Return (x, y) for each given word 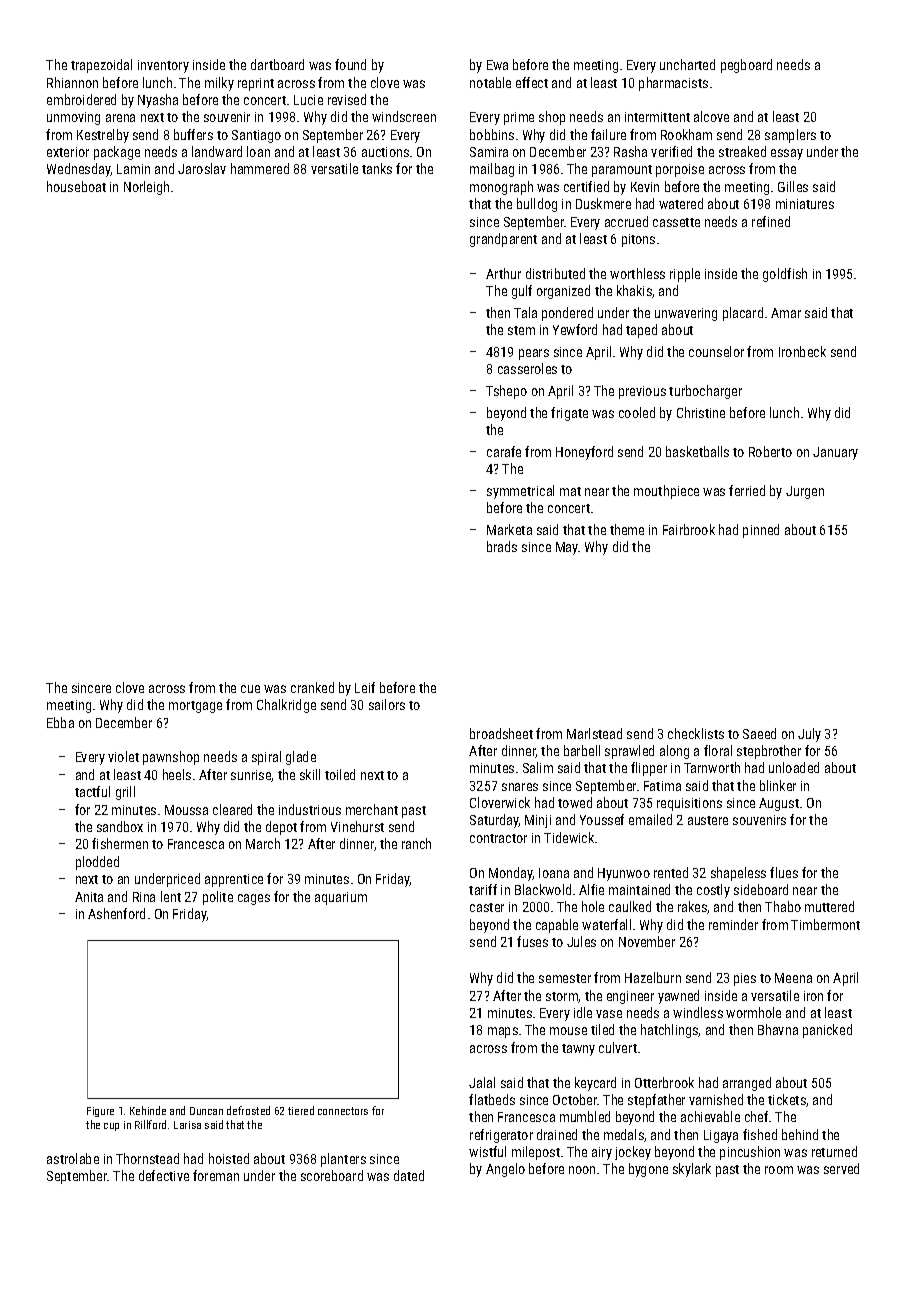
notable (490, 82)
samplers (790, 136)
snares (520, 787)
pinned (761, 531)
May (567, 548)
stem (521, 330)
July (809, 735)
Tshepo (506, 392)
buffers (193, 134)
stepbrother (769, 752)
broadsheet (501, 733)
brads (502, 546)
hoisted (229, 1158)
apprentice (234, 880)
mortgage (195, 707)
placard (743, 314)
